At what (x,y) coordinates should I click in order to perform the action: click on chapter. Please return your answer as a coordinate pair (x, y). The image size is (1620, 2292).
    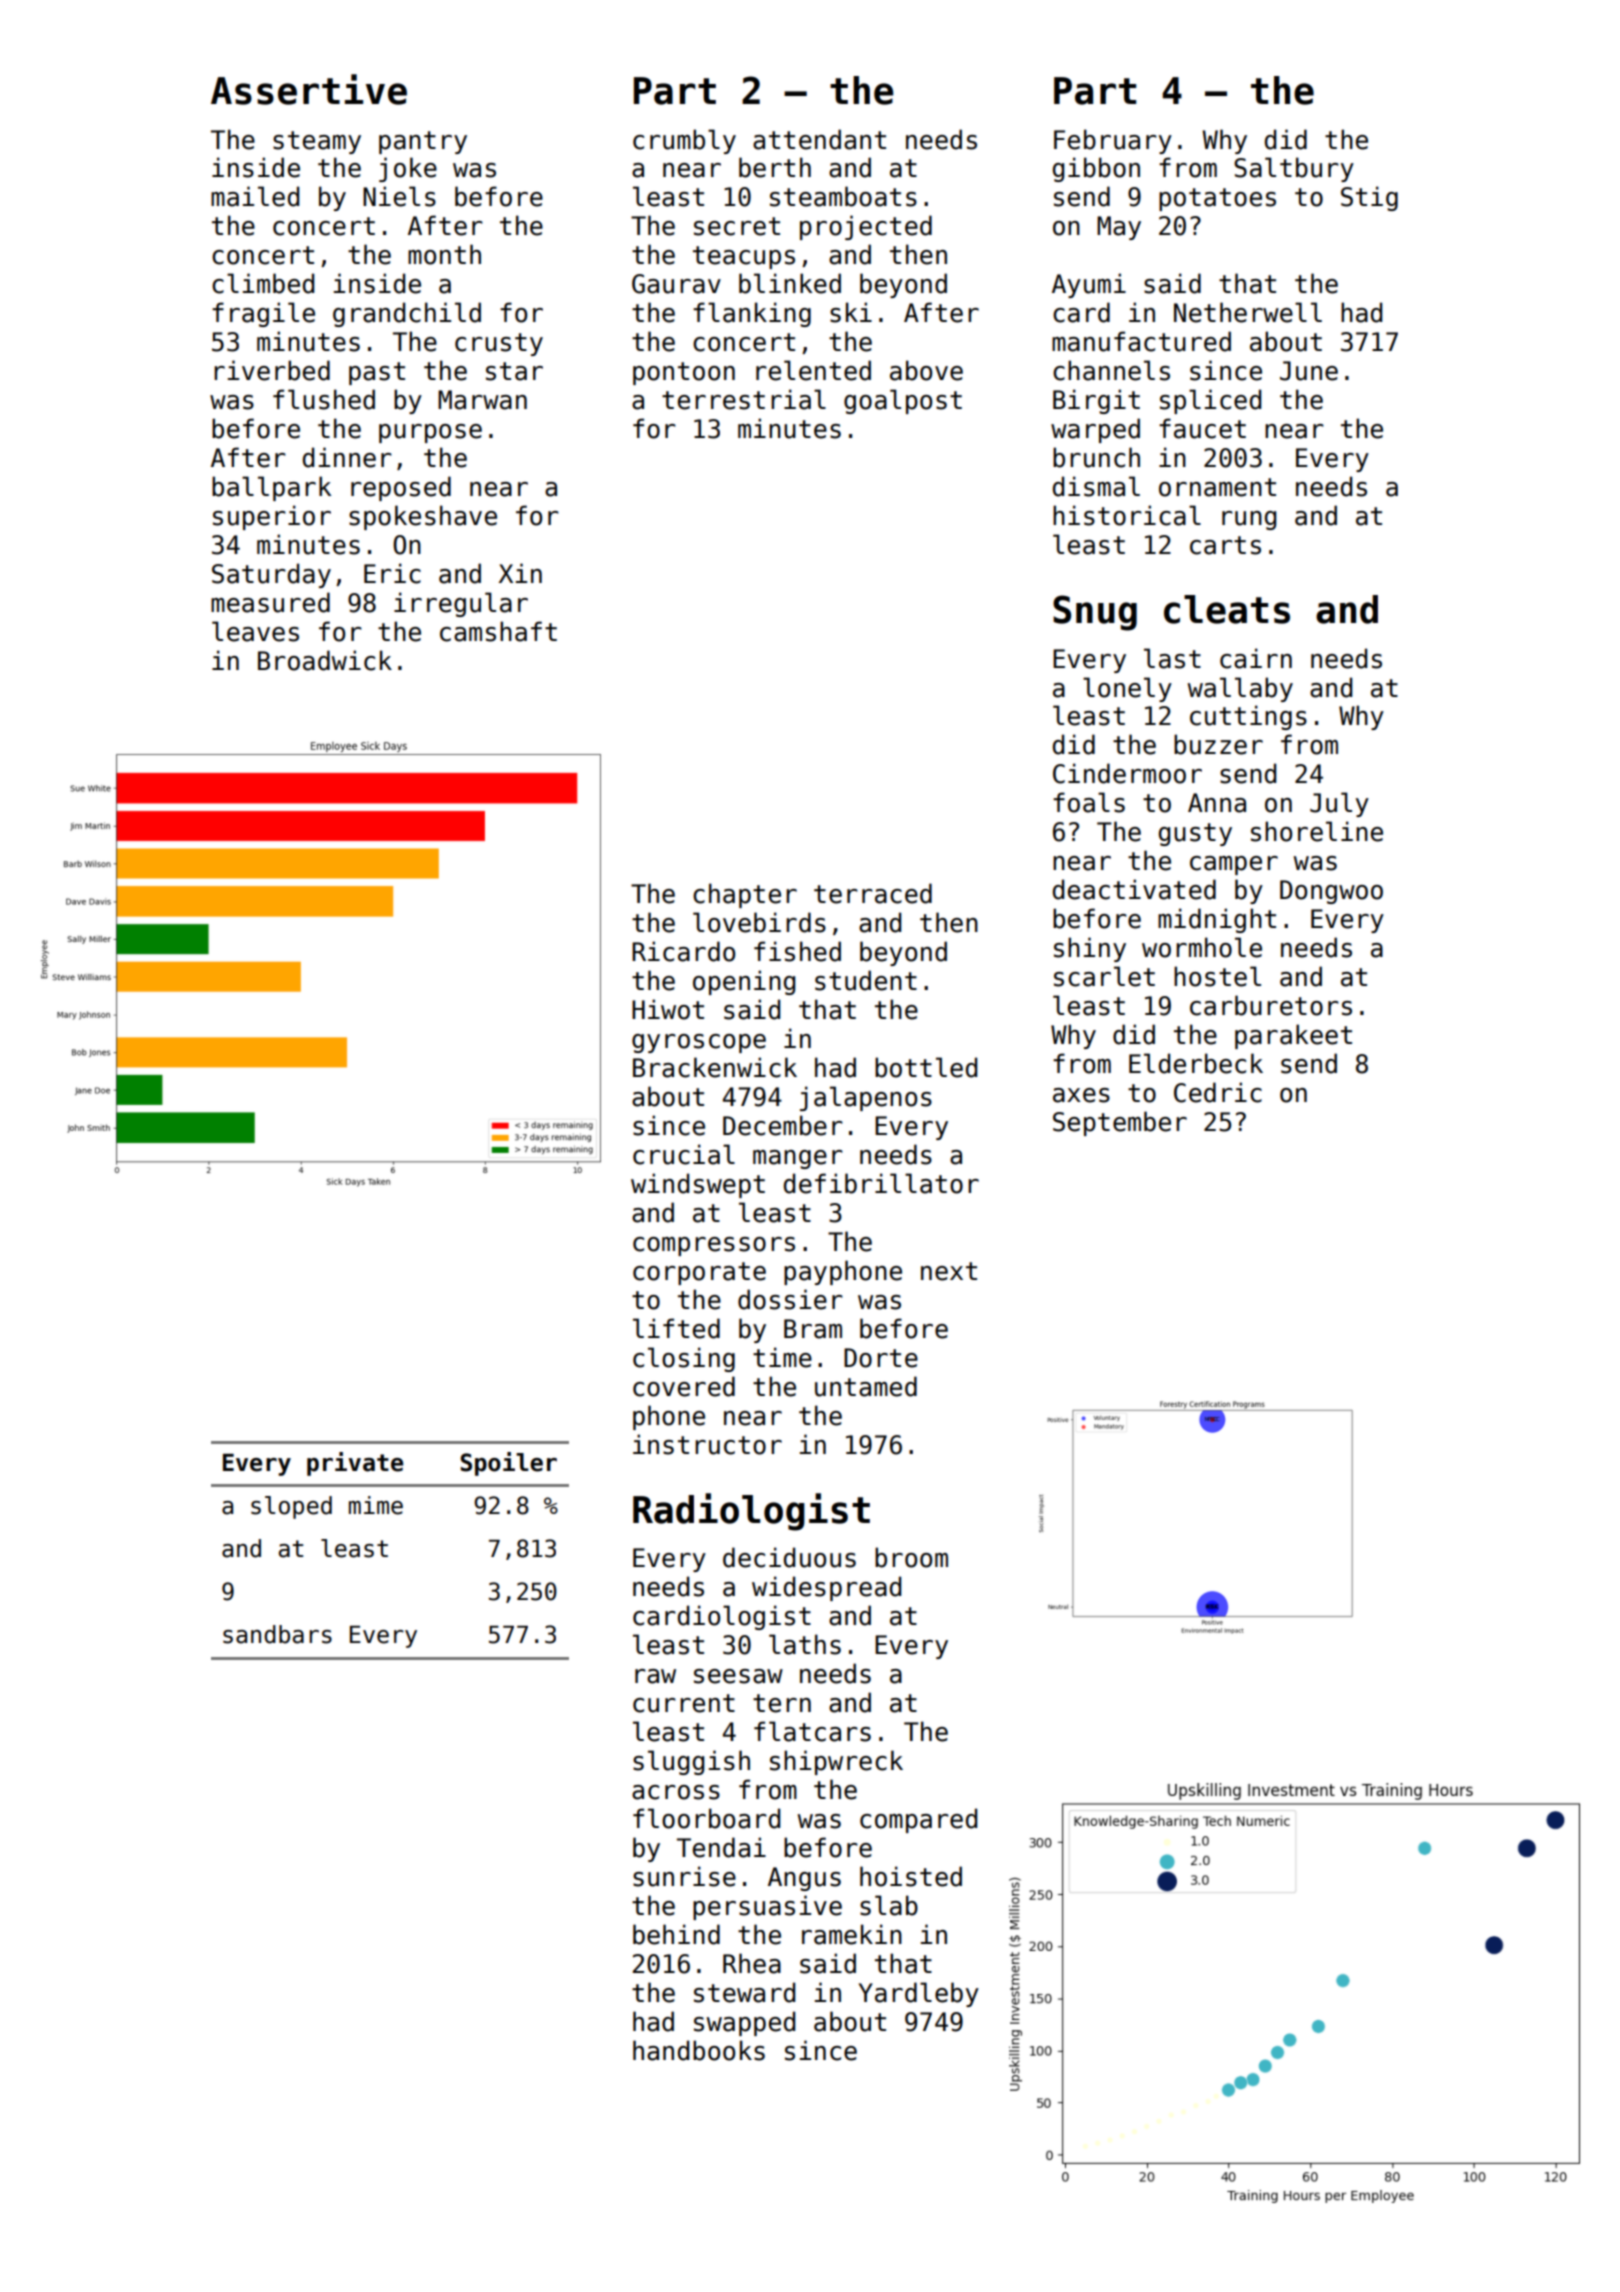
    Looking at the image, I should click on (745, 895).
